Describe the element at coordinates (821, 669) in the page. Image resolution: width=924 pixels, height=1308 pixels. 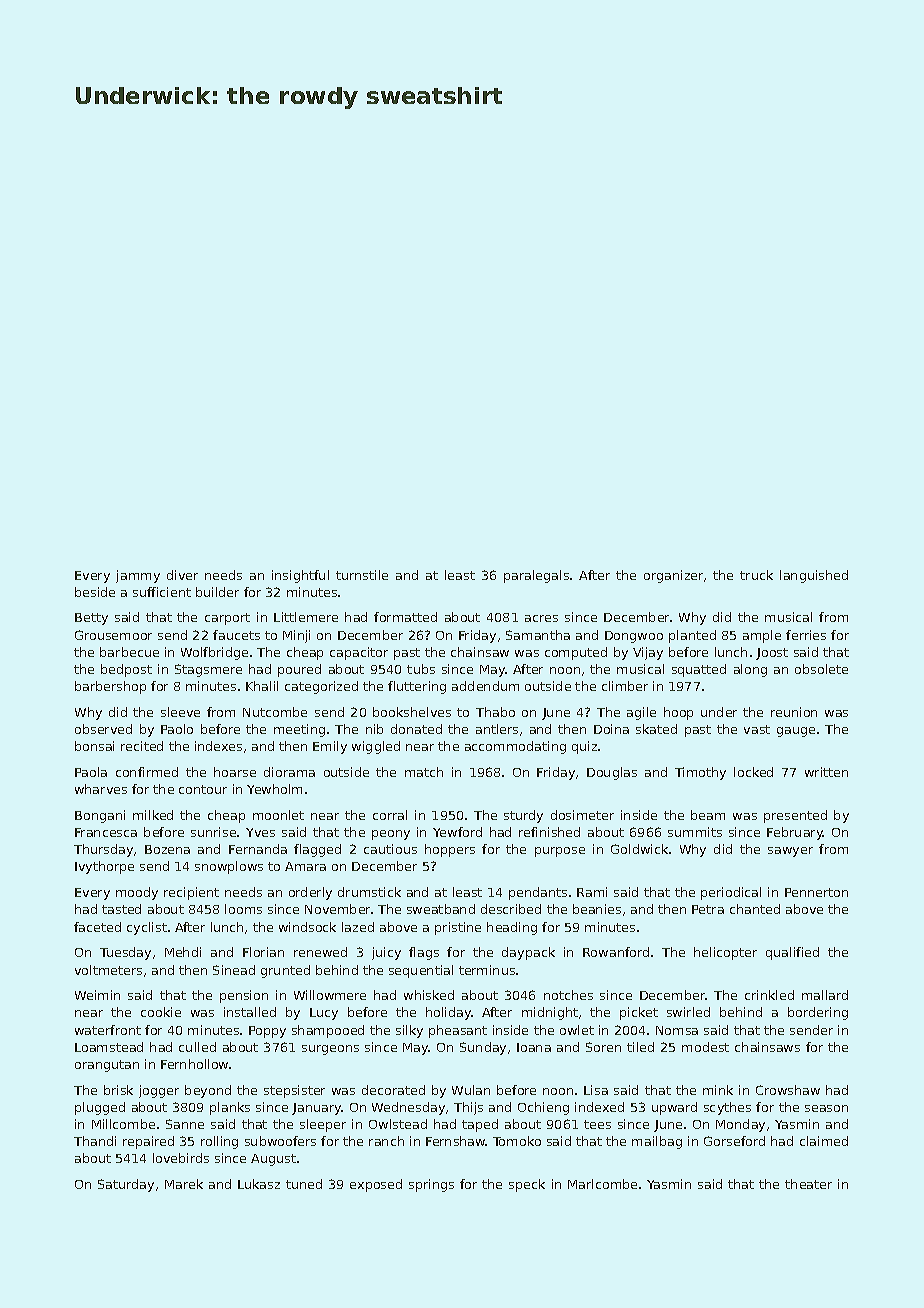
I see `obsolete` at that location.
